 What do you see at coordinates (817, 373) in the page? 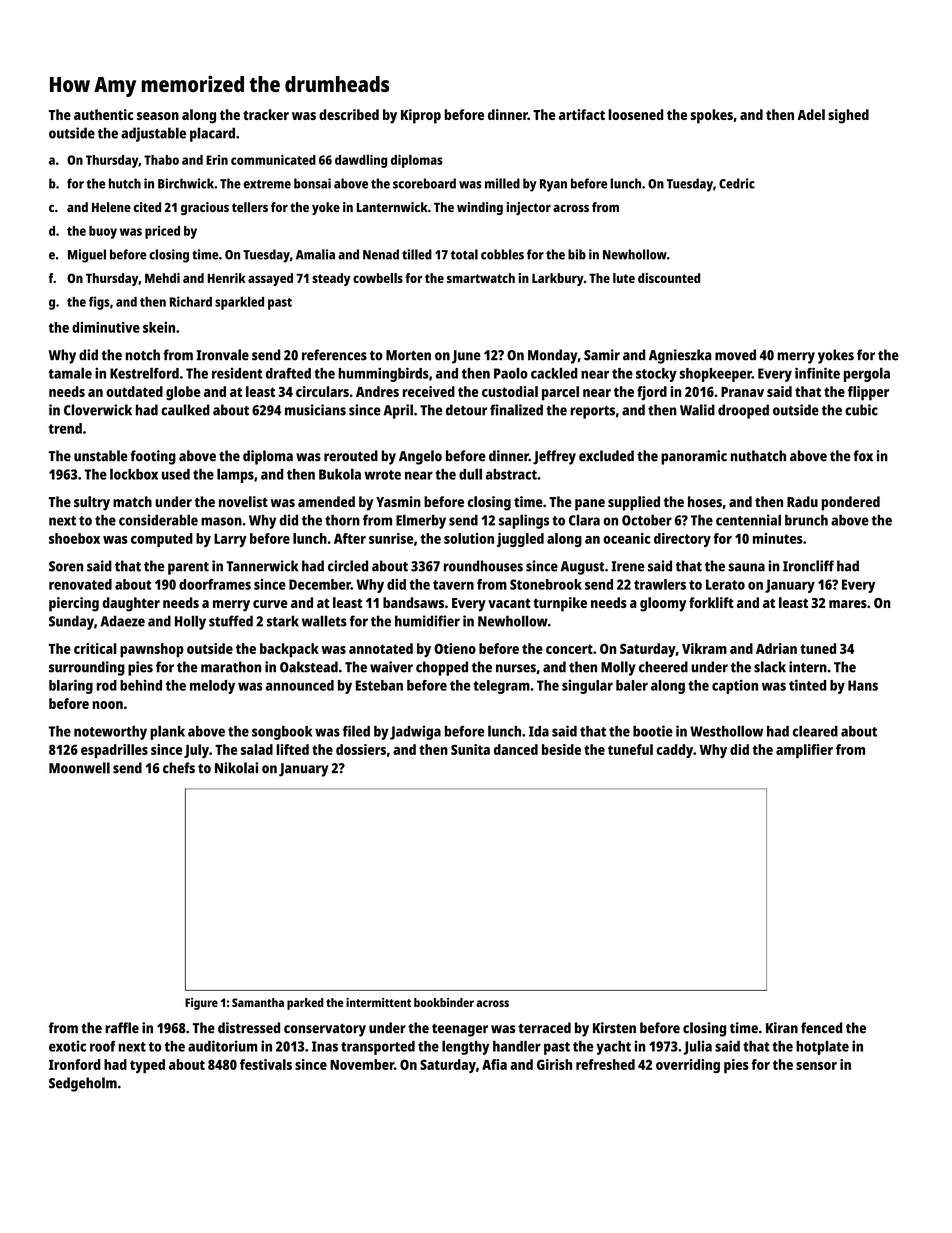
I see `infinite` at bounding box center [817, 373].
